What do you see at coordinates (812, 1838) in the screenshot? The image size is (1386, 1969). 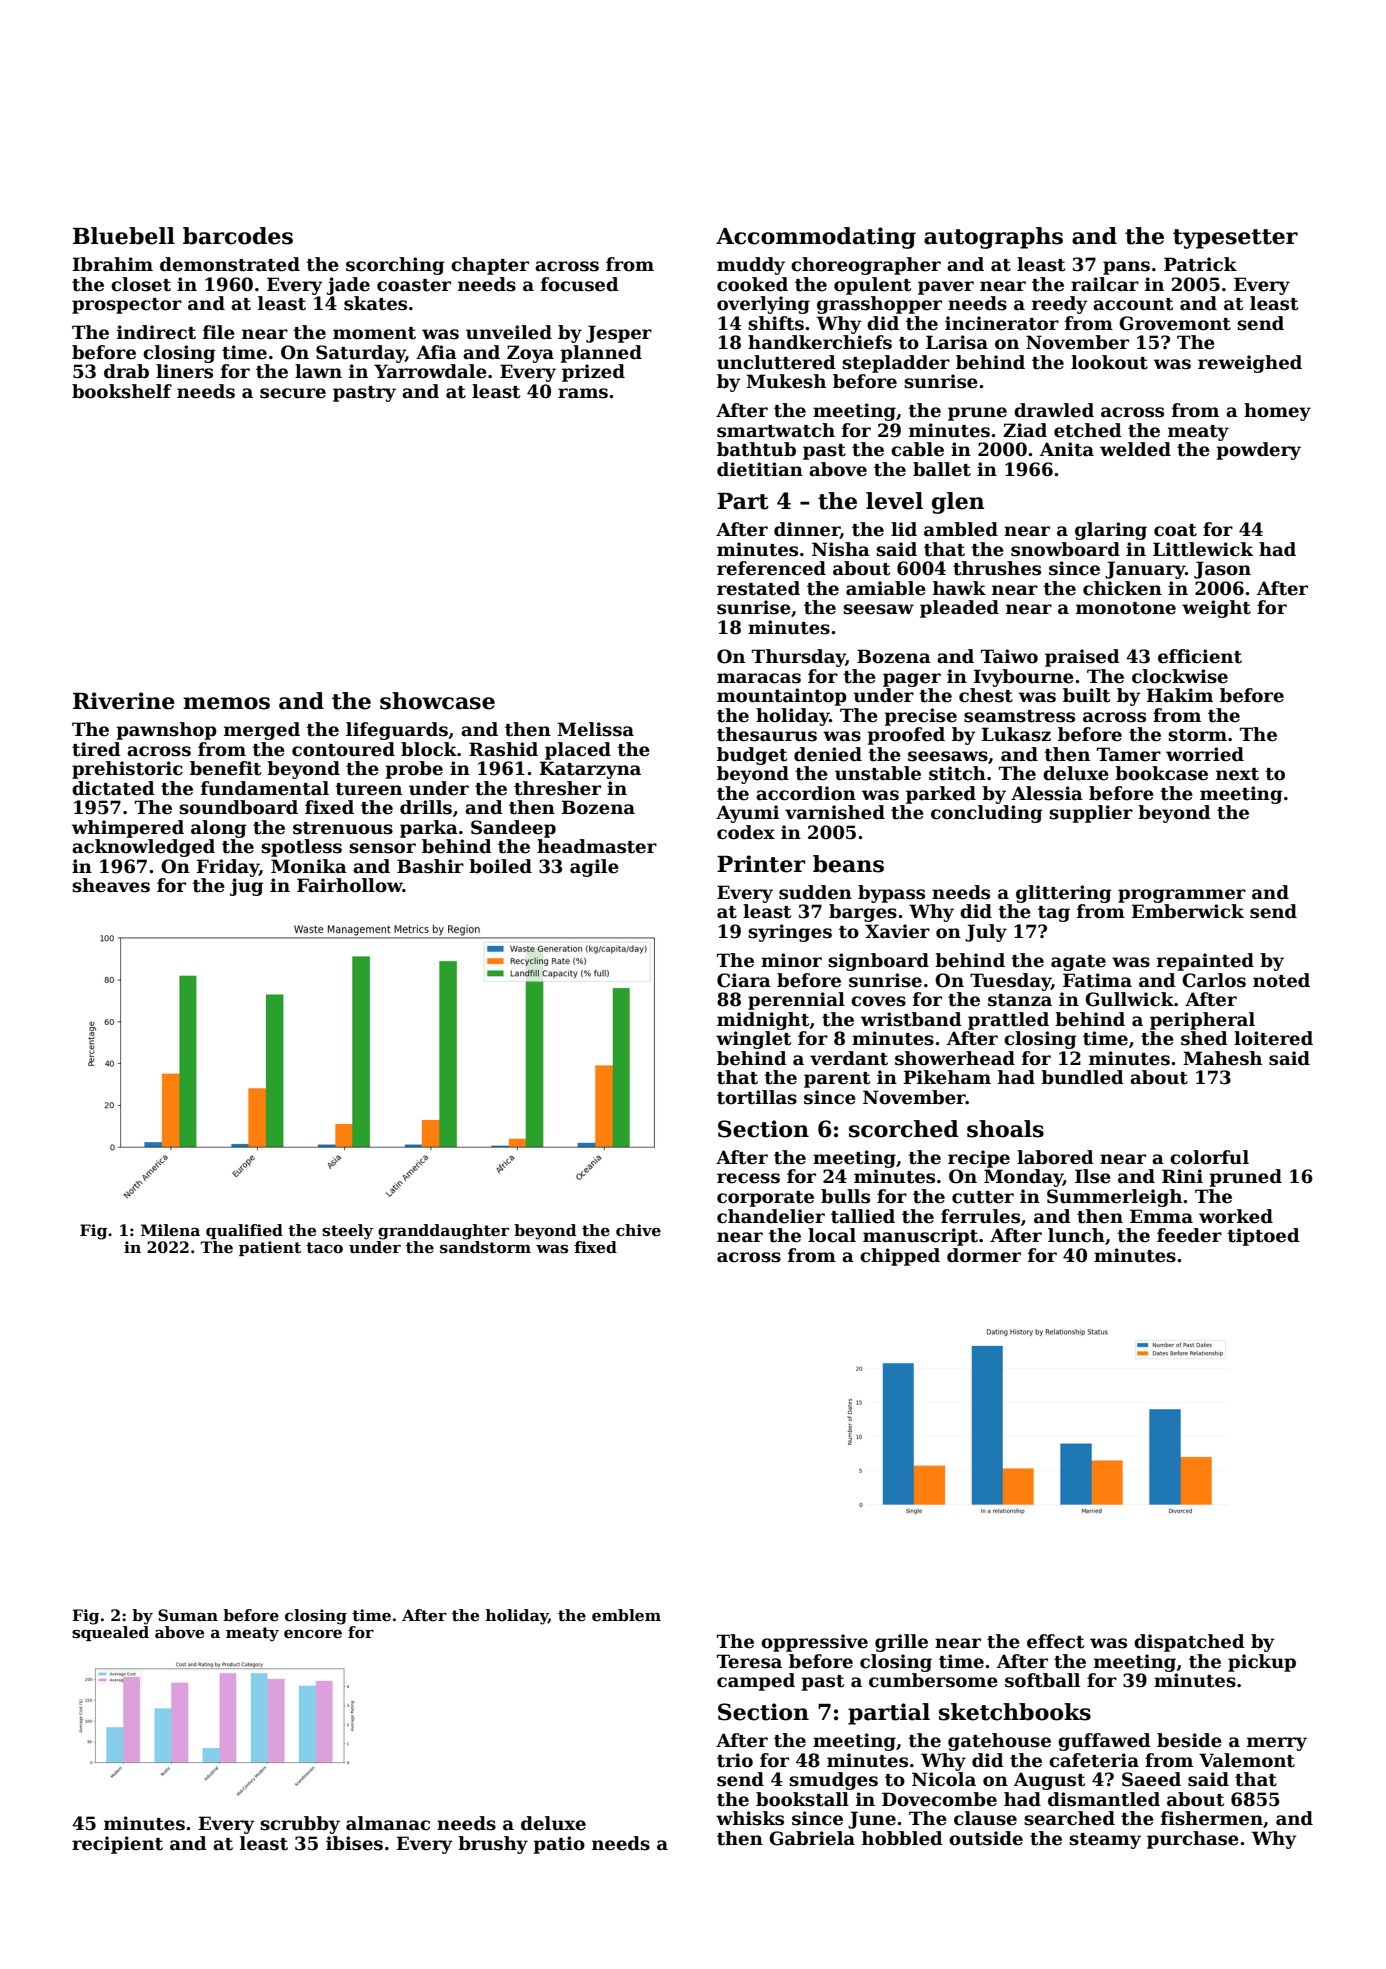 I see `Gabriela` at bounding box center [812, 1838].
